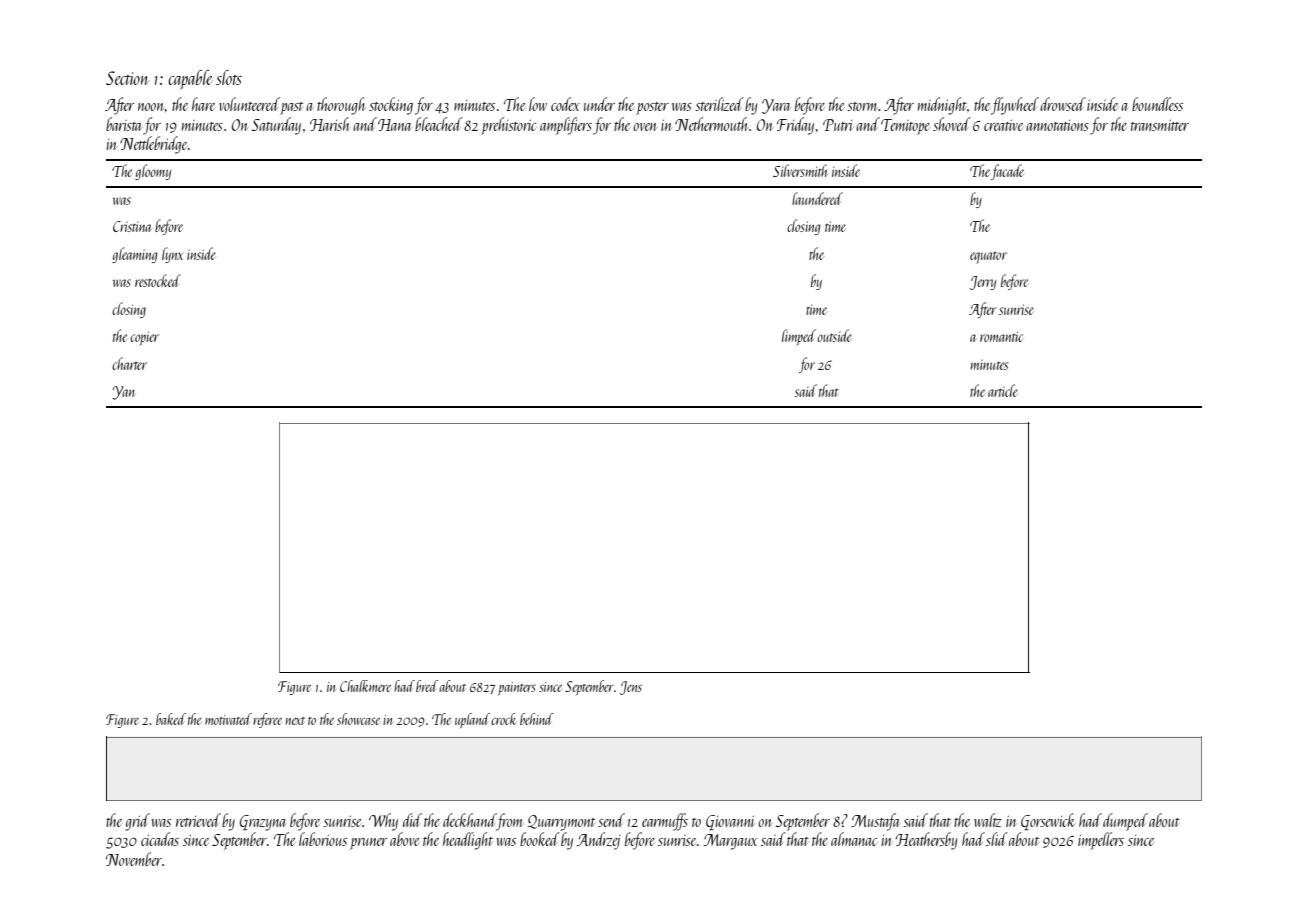 The image size is (1308, 924). I want to click on limped, so click(799, 337).
